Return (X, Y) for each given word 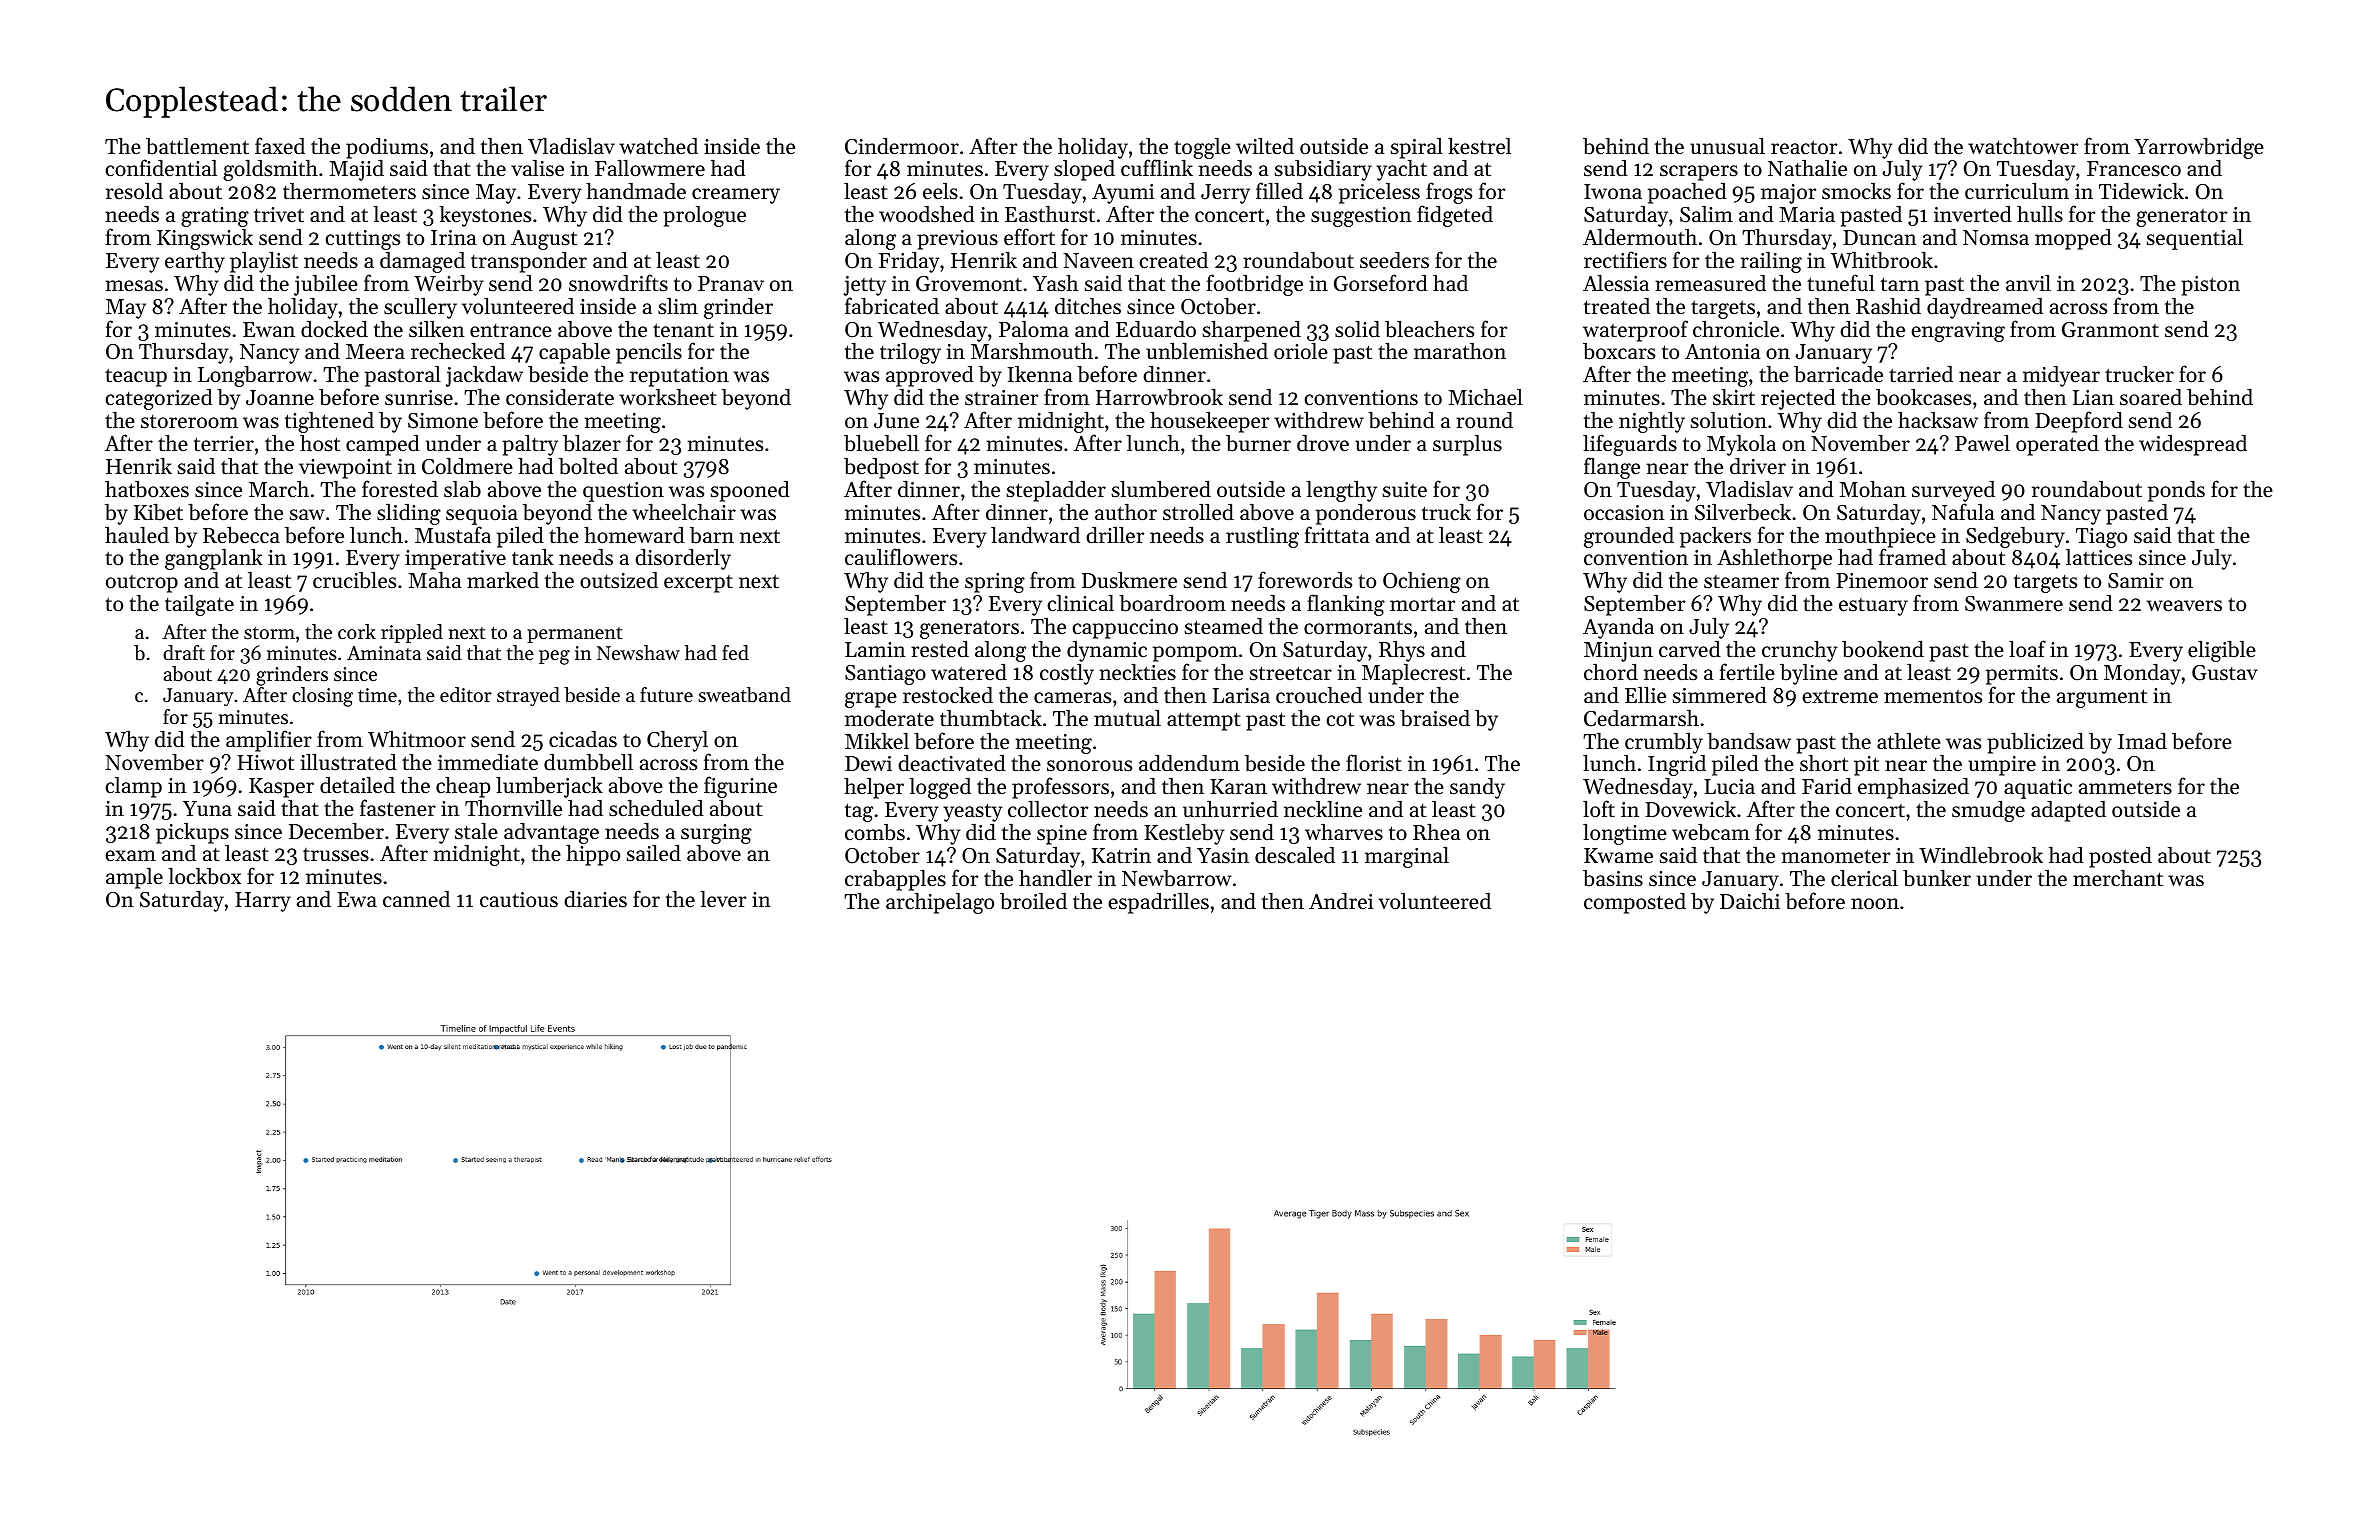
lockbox (204, 876)
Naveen (1098, 261)
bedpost (881, 468)
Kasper (281, 788)
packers (1715, 538)
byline (1809, 674)
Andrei (1341, 901)
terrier (224, 444)
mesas (134, 286)
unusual (1727, 146)
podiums (387, 148)
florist (1374, 763)
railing (1771, 262)
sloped (1084, 170)
